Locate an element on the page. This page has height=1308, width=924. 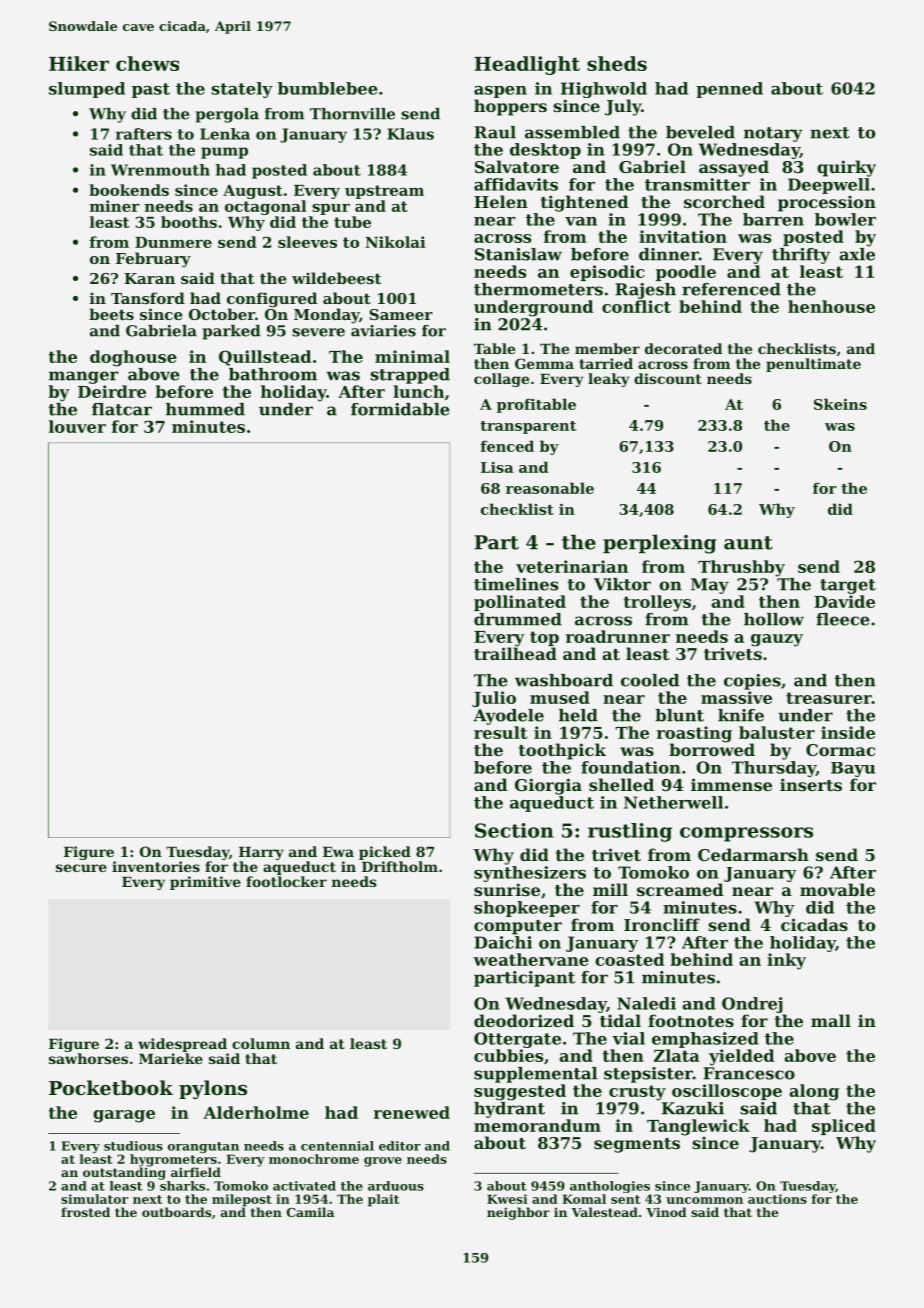
movable is located at coordinates (837, 889).
